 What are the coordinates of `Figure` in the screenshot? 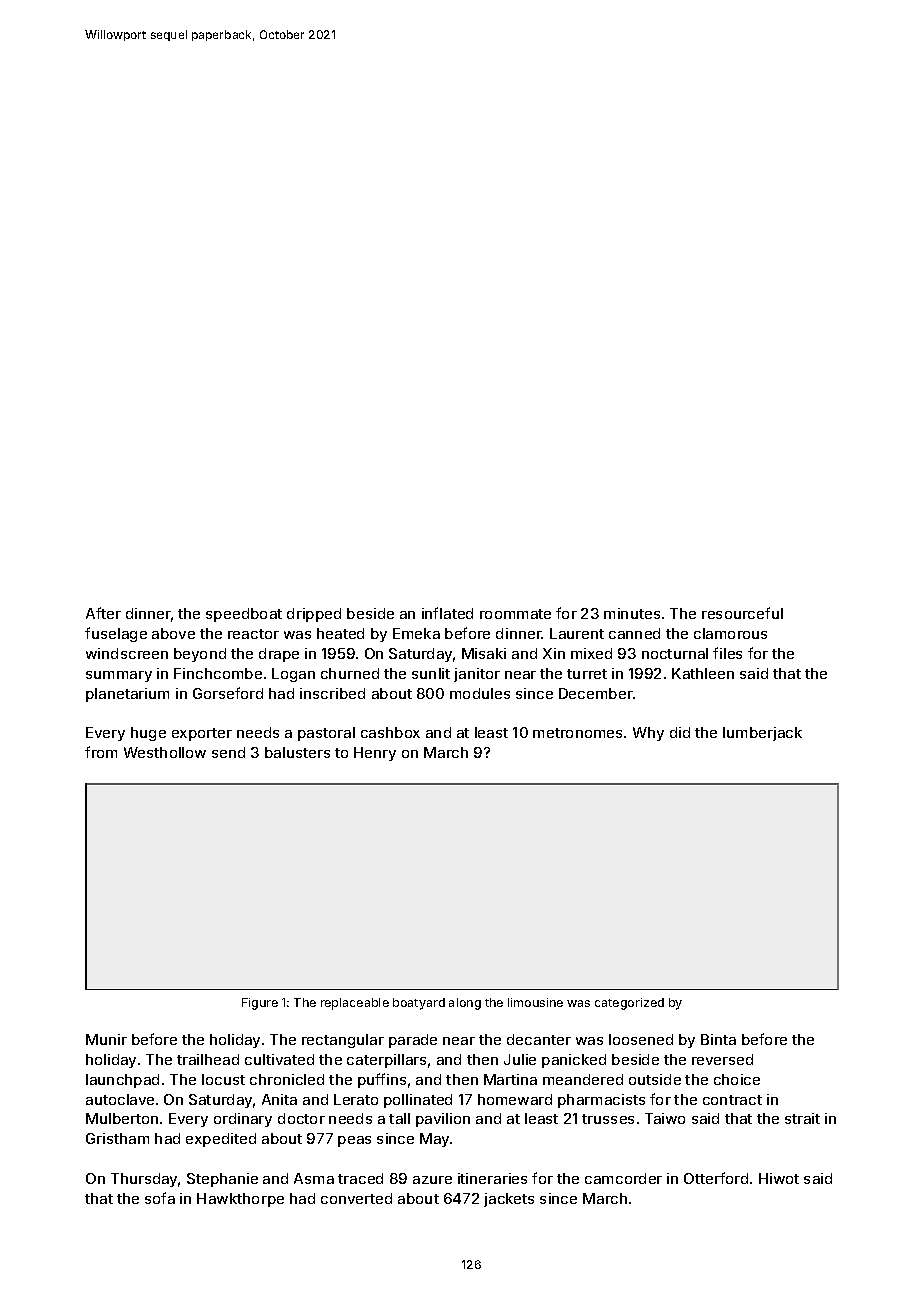 It's located at (260, 1004).
